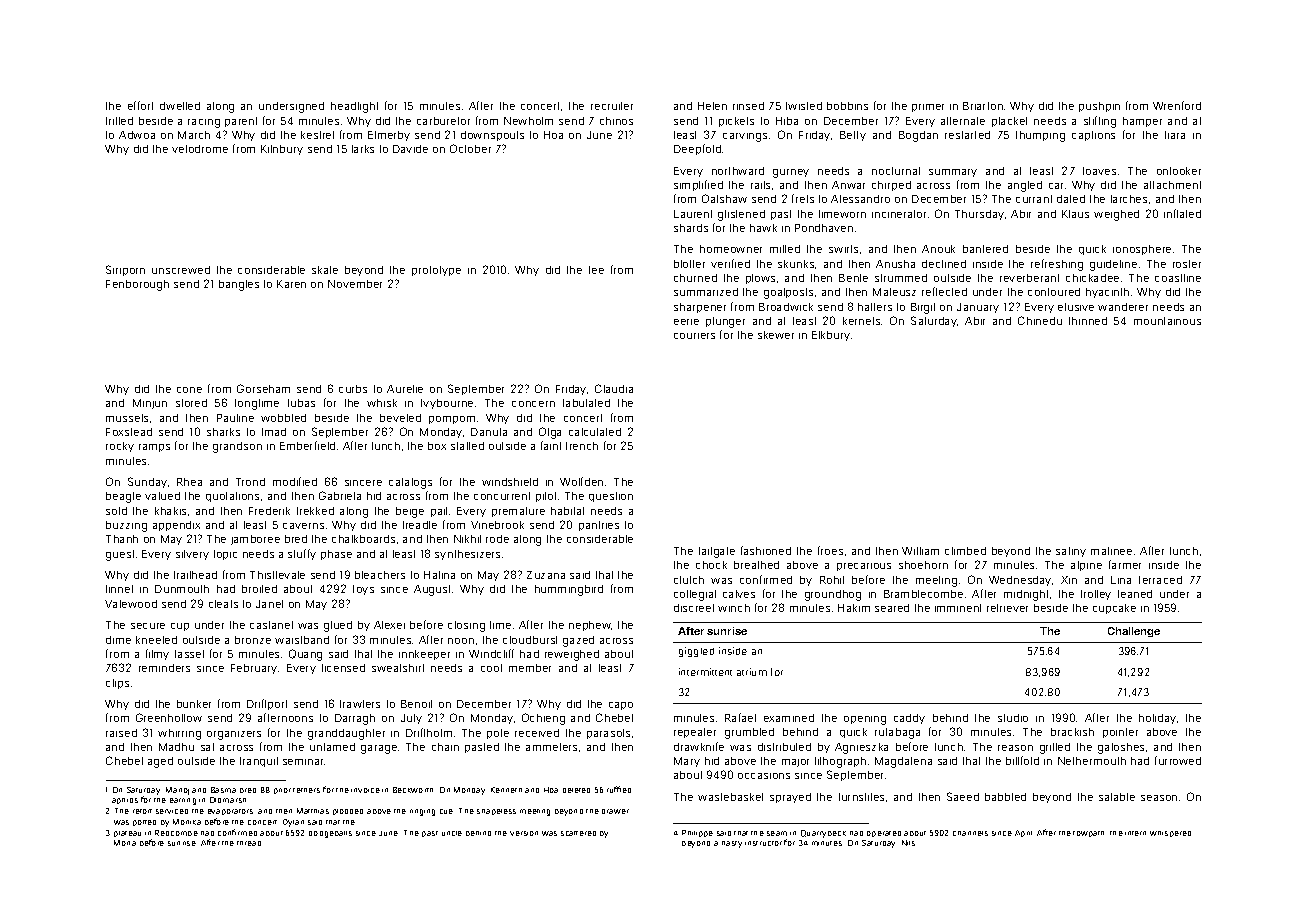 The width and height of the screenshot is (1308, 924). I want to click on member, so click(530, 668).
